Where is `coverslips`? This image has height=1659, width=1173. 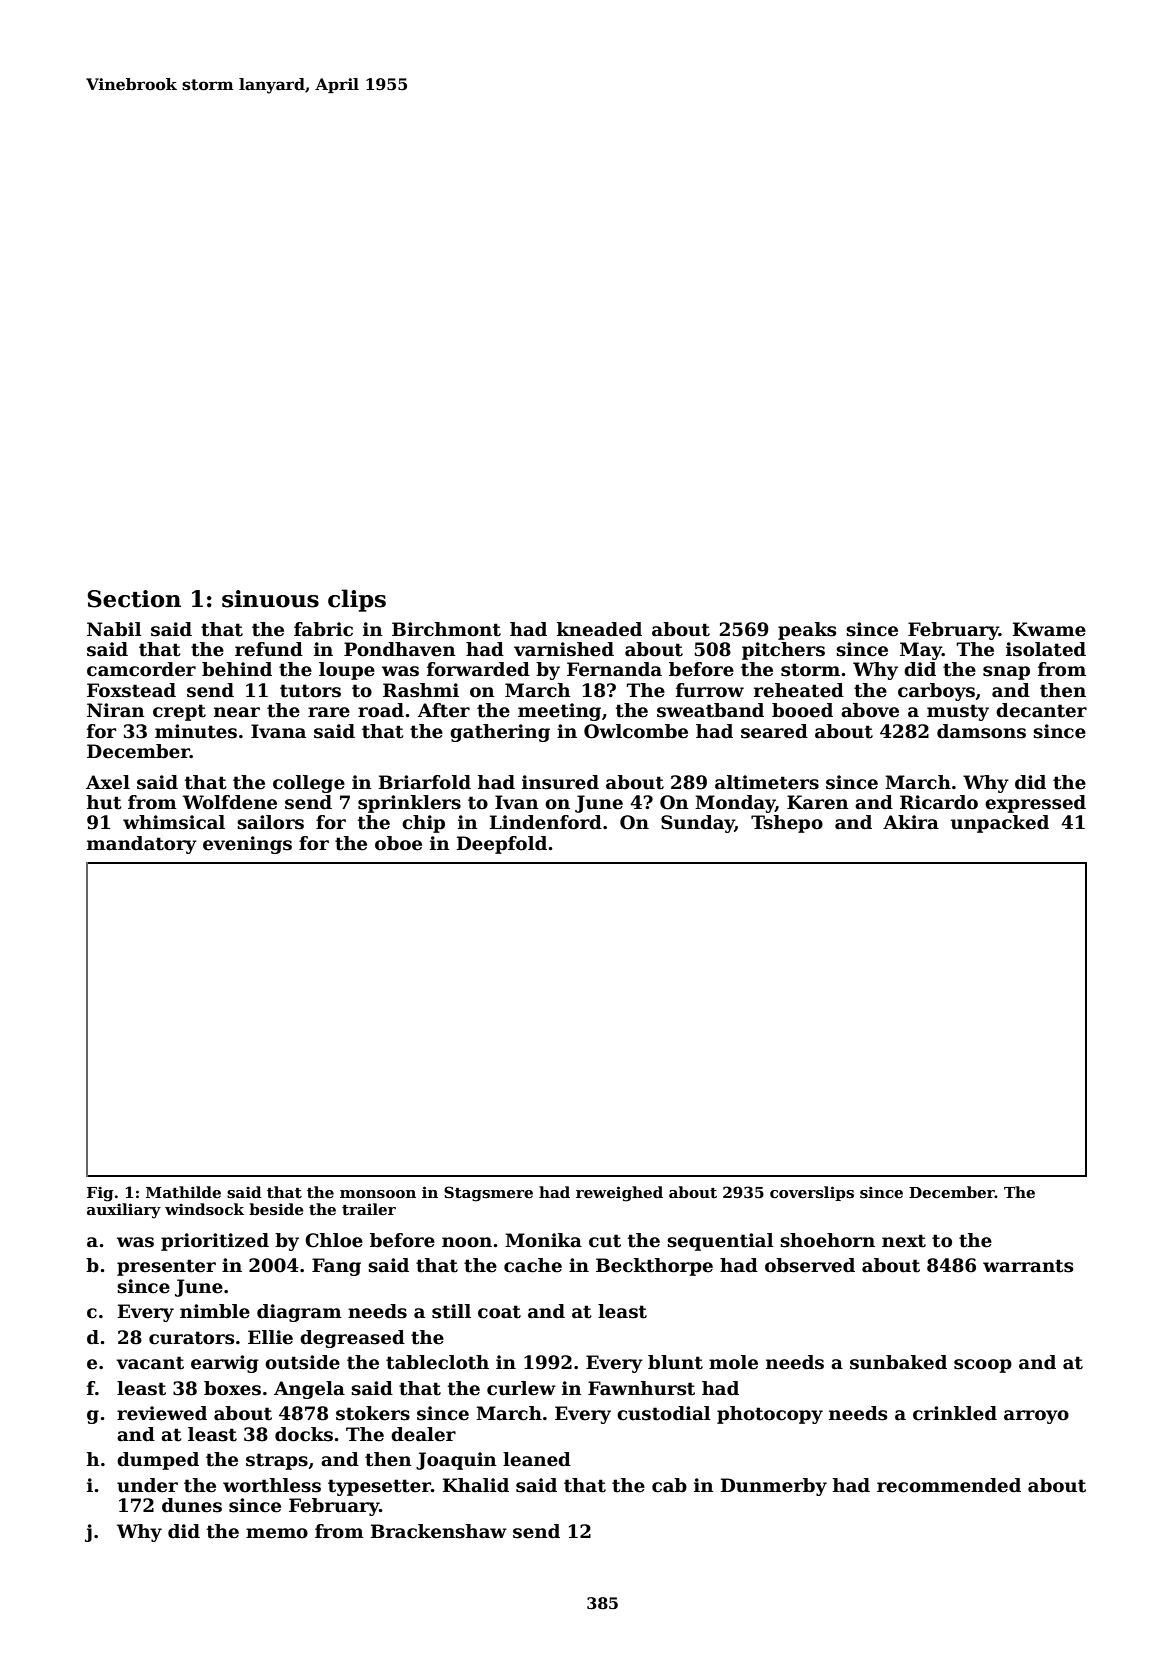
coverslips is located at coordinates (812, 1193).
